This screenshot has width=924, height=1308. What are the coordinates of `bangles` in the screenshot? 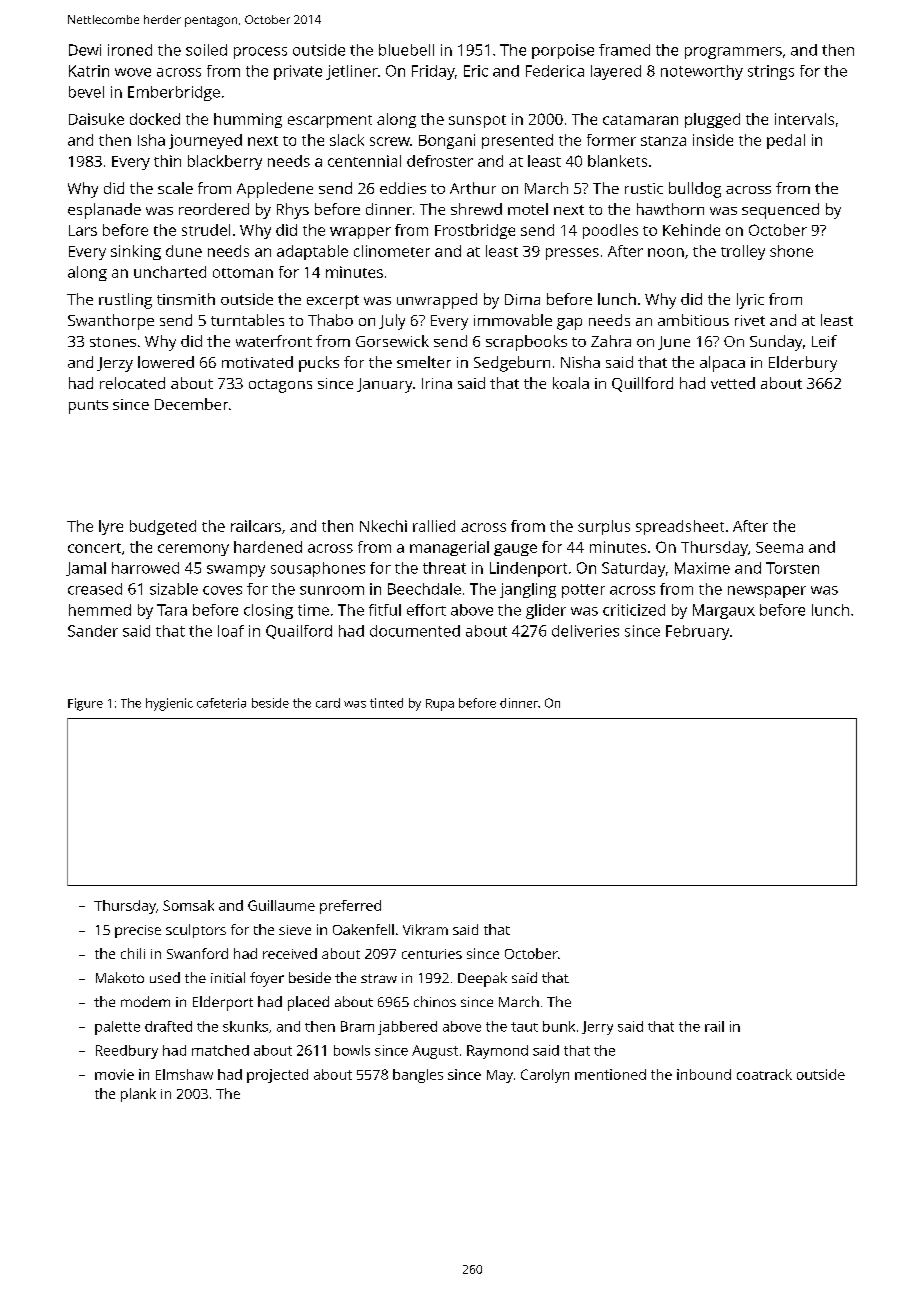 It's located at (418, 1076).
